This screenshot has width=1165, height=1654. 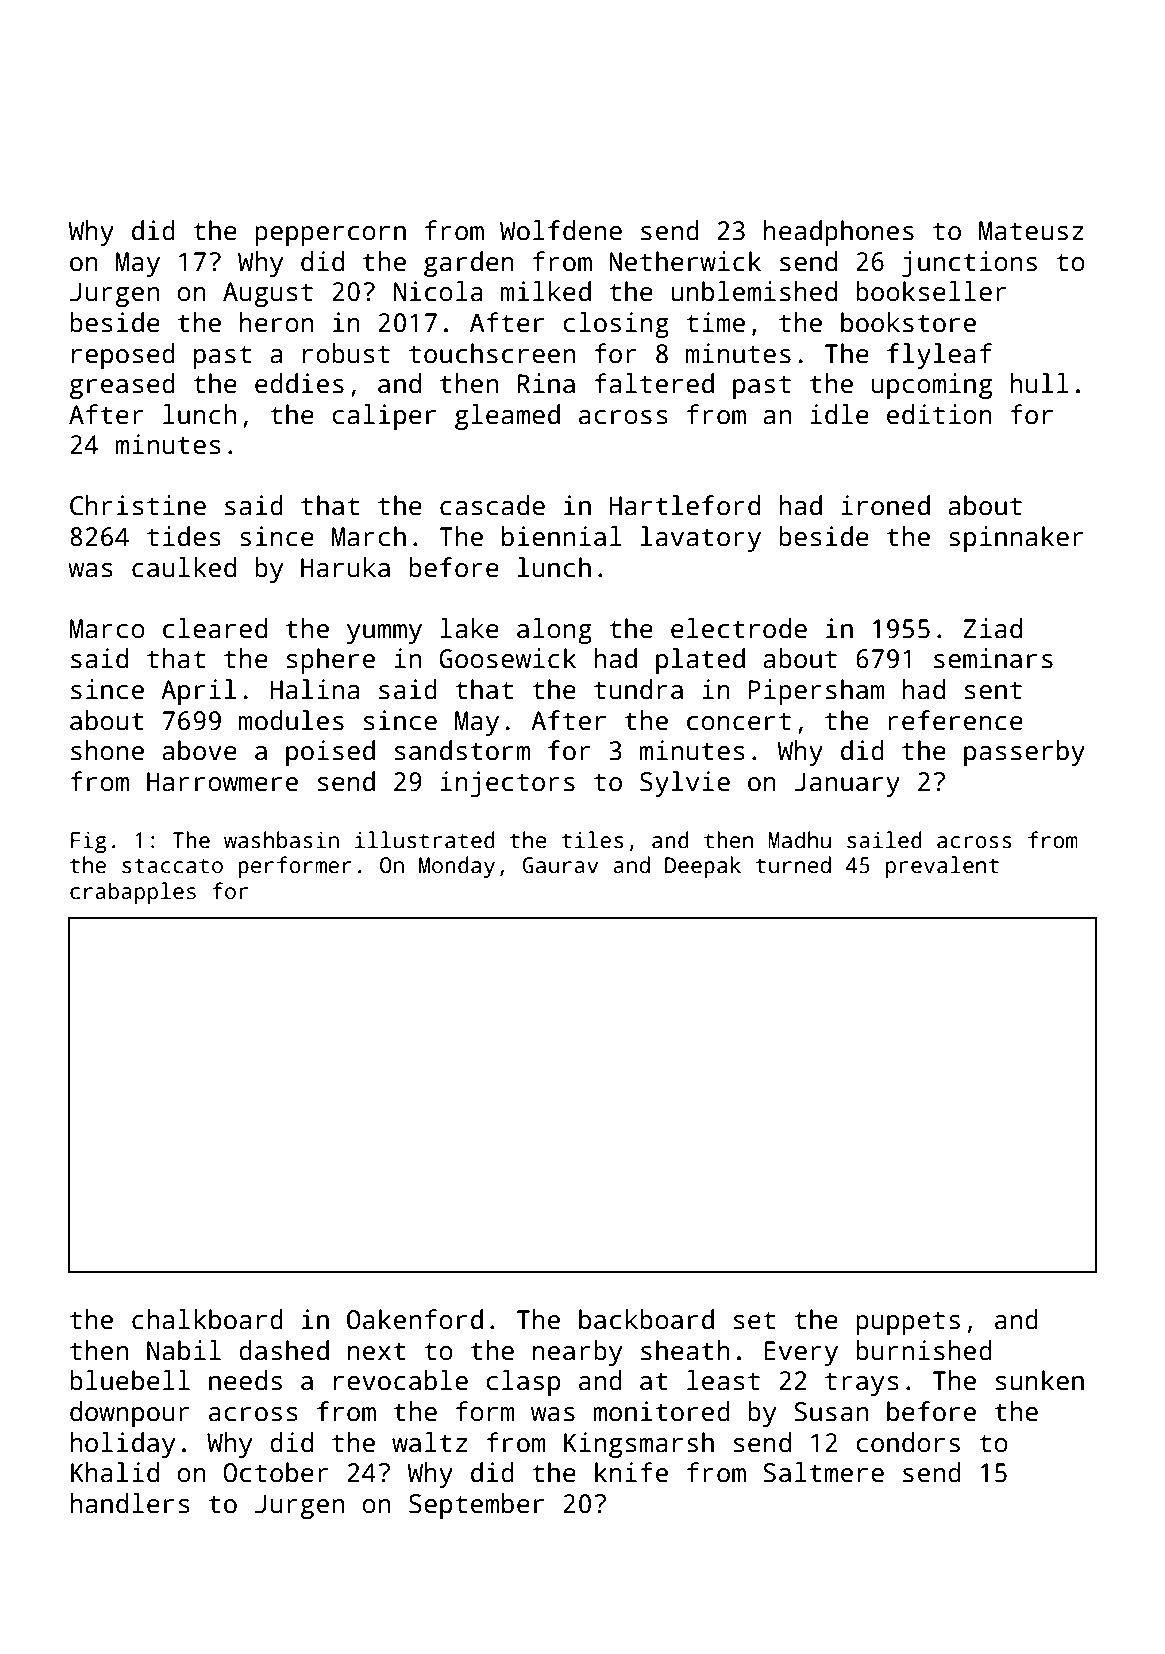 I want to click on Susan, so click(x=831, y=1412).
